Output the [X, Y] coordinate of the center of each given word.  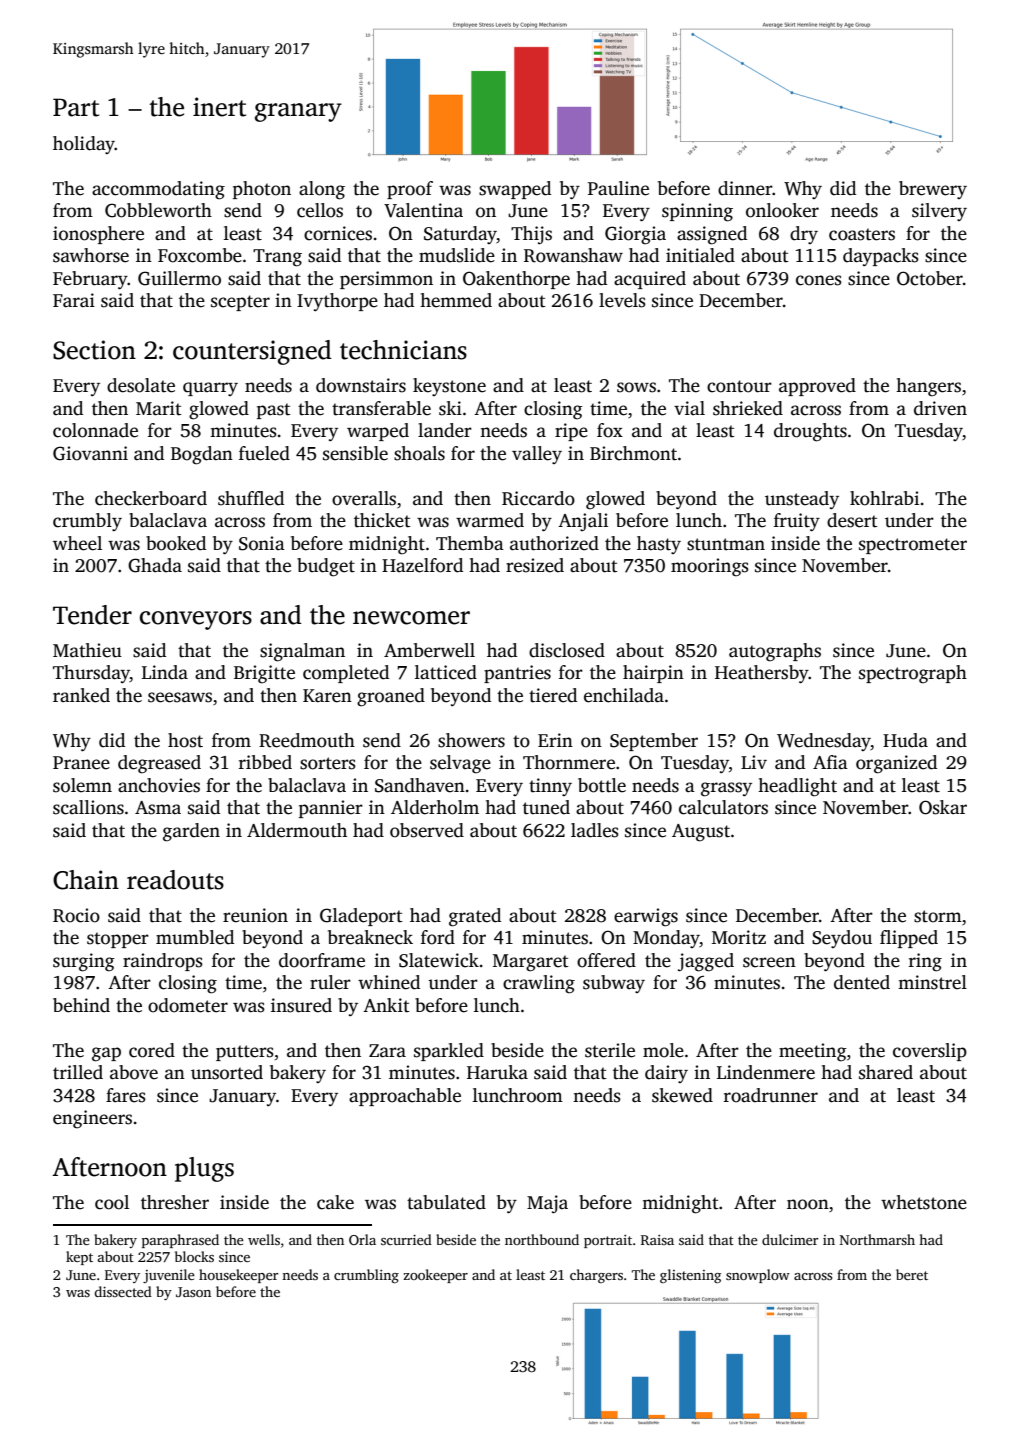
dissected [123, 1291]
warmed [490, 520]
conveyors [196, 620]
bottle [602, 785]
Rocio [76, 915]
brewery [933, 190]
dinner [745, 188]
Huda [905, 740]
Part [76, 107]
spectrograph [913, 674]
